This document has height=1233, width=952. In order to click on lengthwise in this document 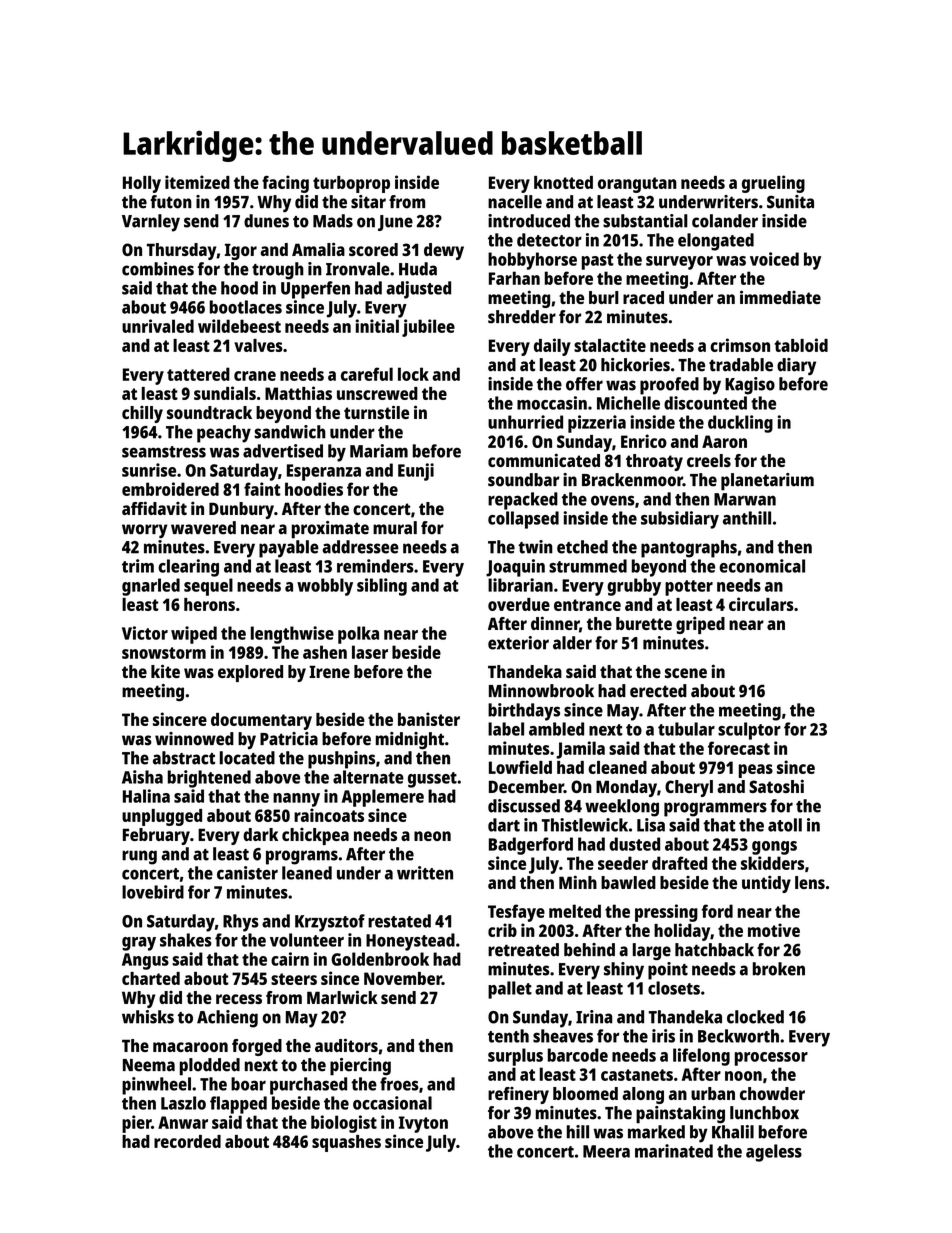, I will do `click(292, 635)`.
